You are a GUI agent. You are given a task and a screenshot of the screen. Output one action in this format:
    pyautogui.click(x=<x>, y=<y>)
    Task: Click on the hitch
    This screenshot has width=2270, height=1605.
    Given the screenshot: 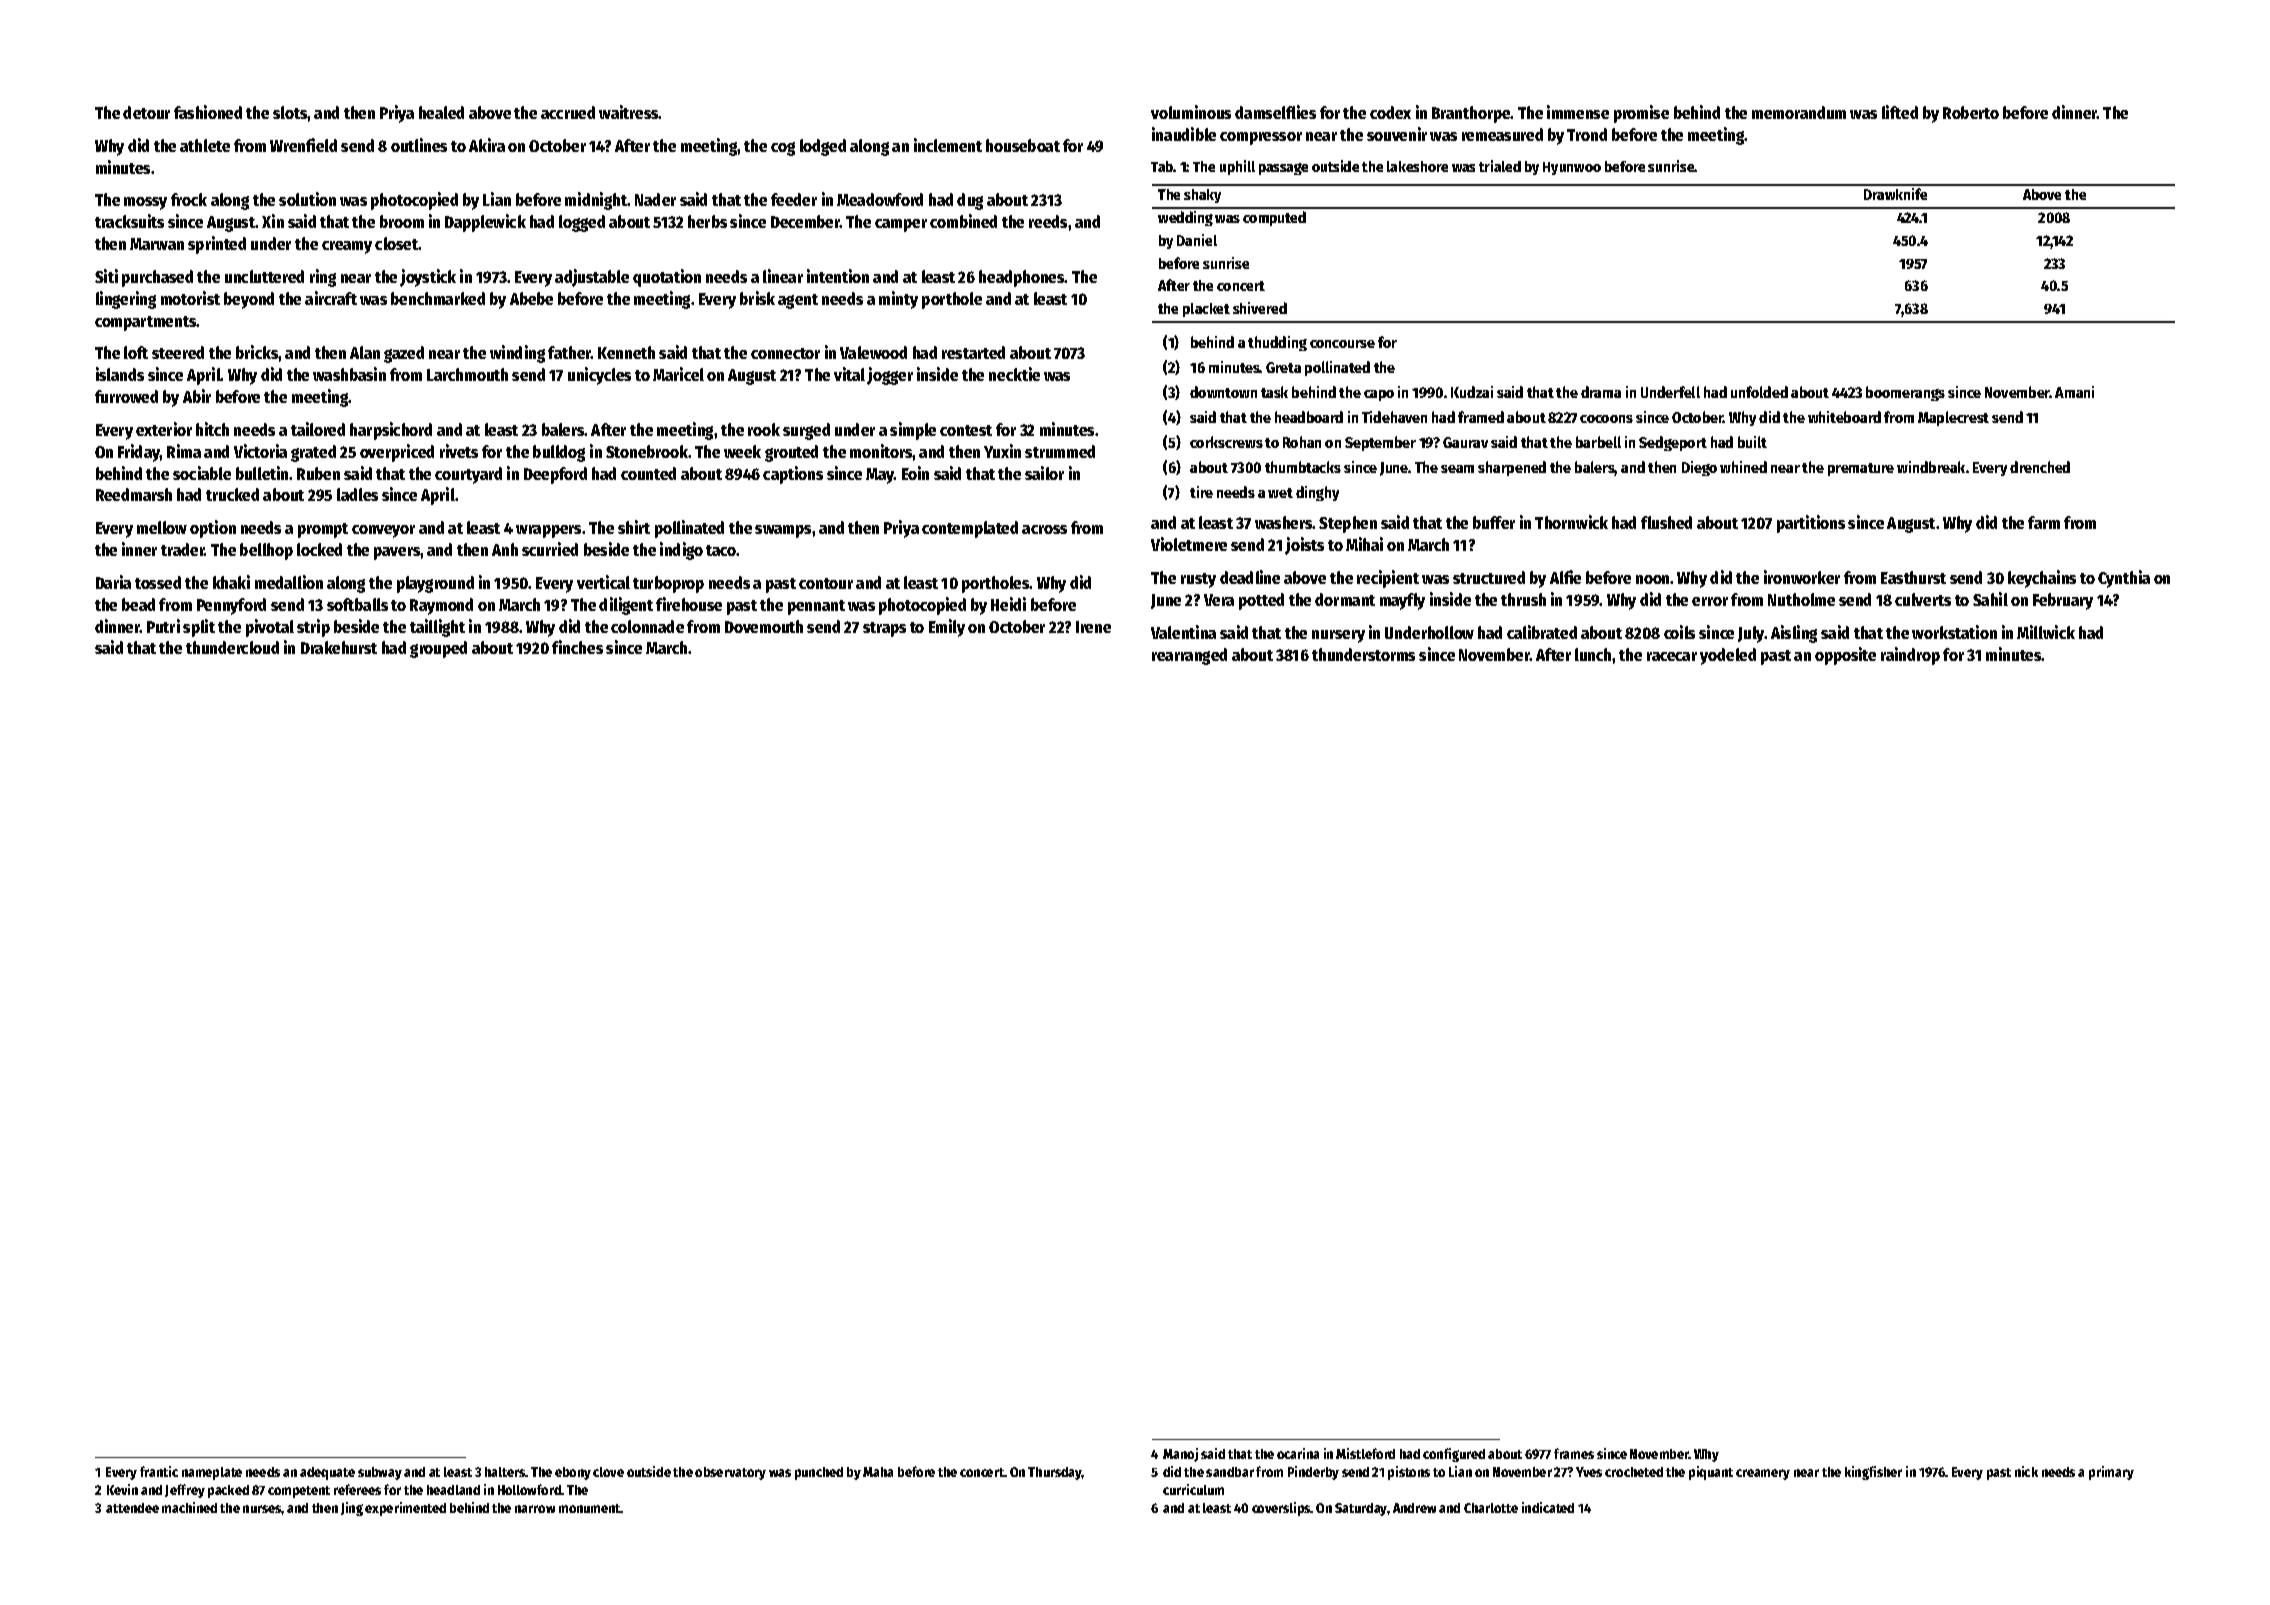 What is the action you would take?
    pyautogui.click(x=212, y=429)
